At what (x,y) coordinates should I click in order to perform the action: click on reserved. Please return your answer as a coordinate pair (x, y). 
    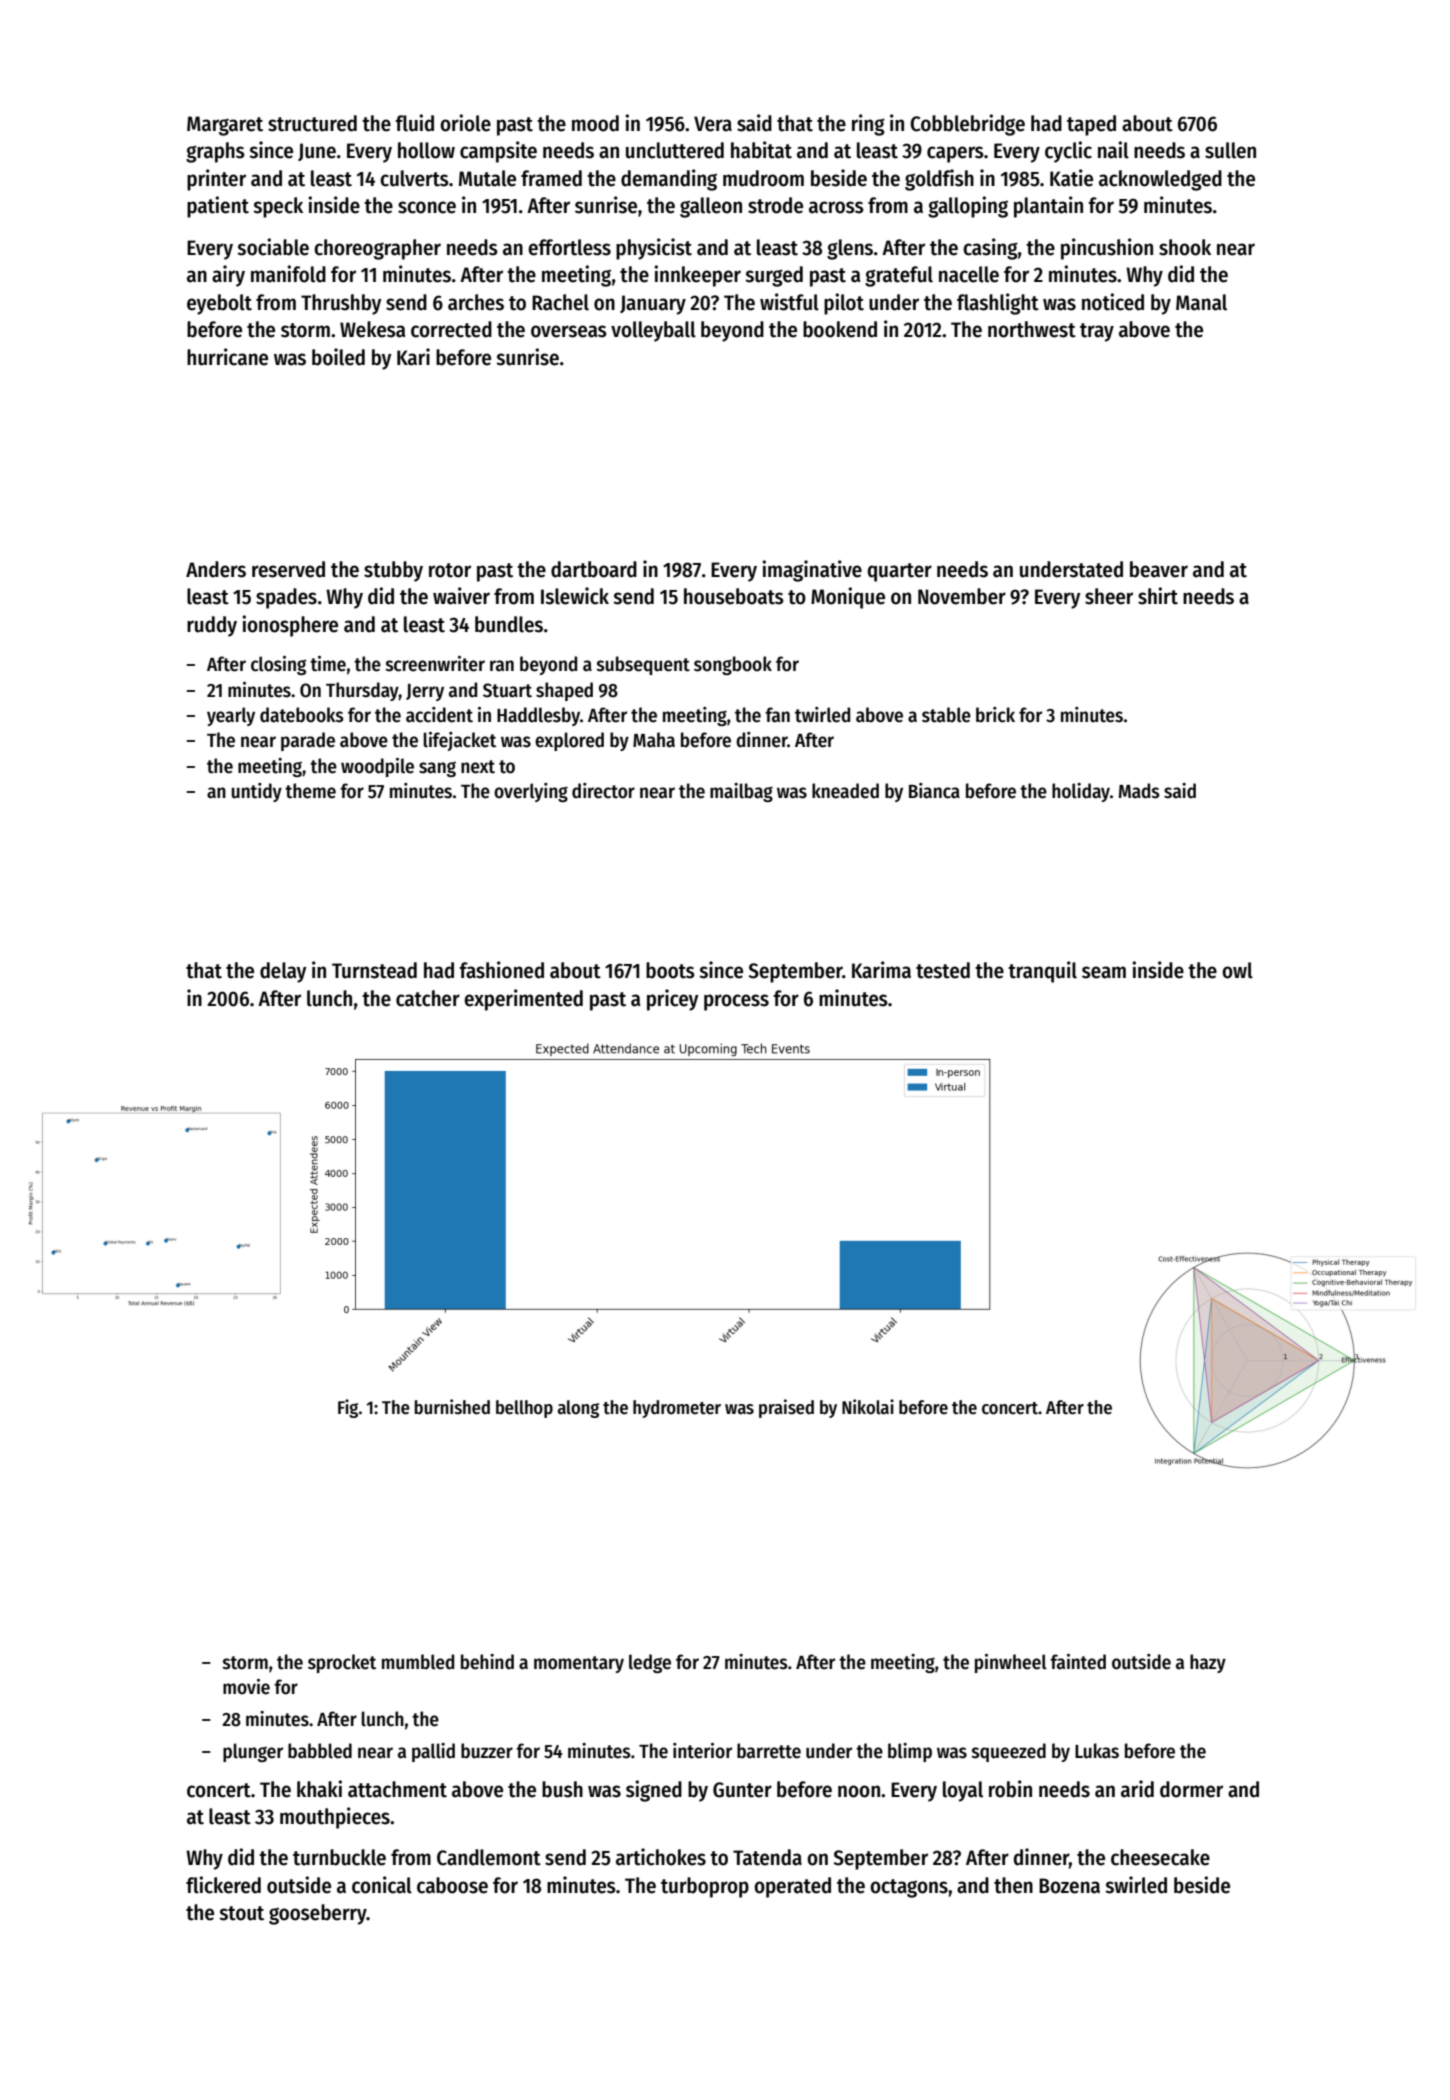
    Looking at the image, I should click on (288, 569).
